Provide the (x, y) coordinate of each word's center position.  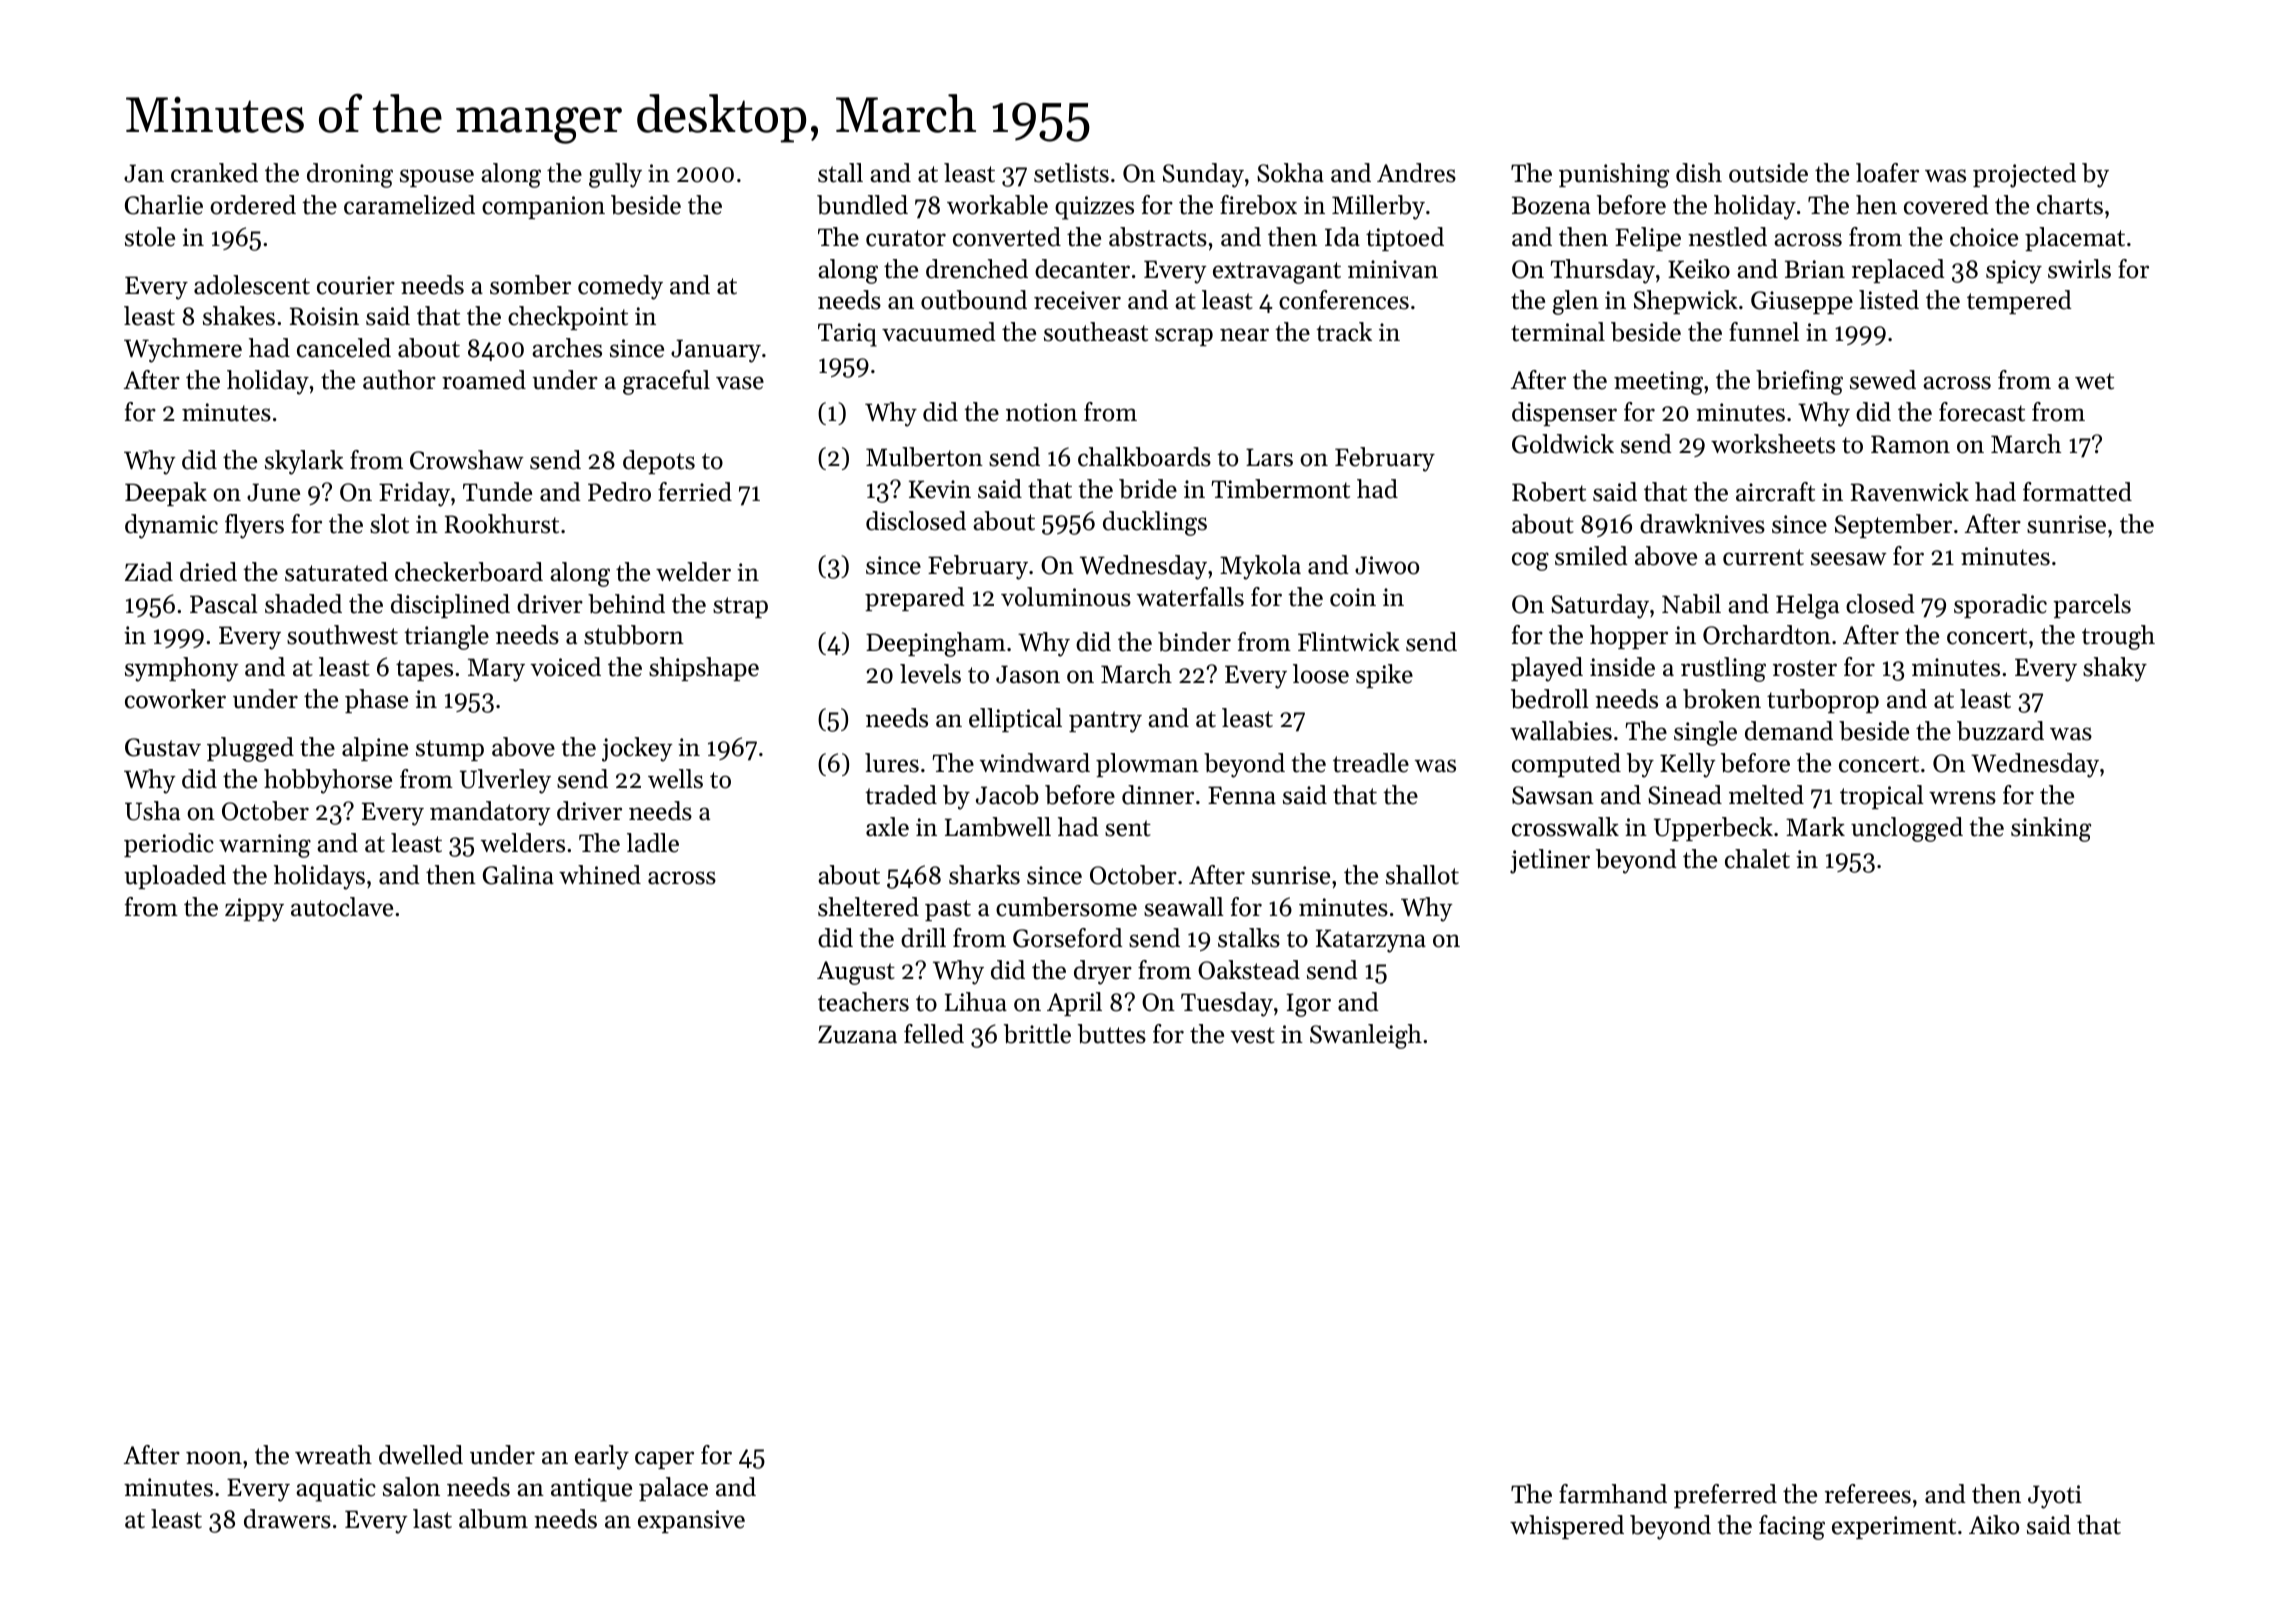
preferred (1725, 1496)
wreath (333, 1455)
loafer (1887, 173)
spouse (437, 178)
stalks (1249, 938)
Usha (152, 811)
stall (840, 173)
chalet (1757, 859)
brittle (1037, 1034)
